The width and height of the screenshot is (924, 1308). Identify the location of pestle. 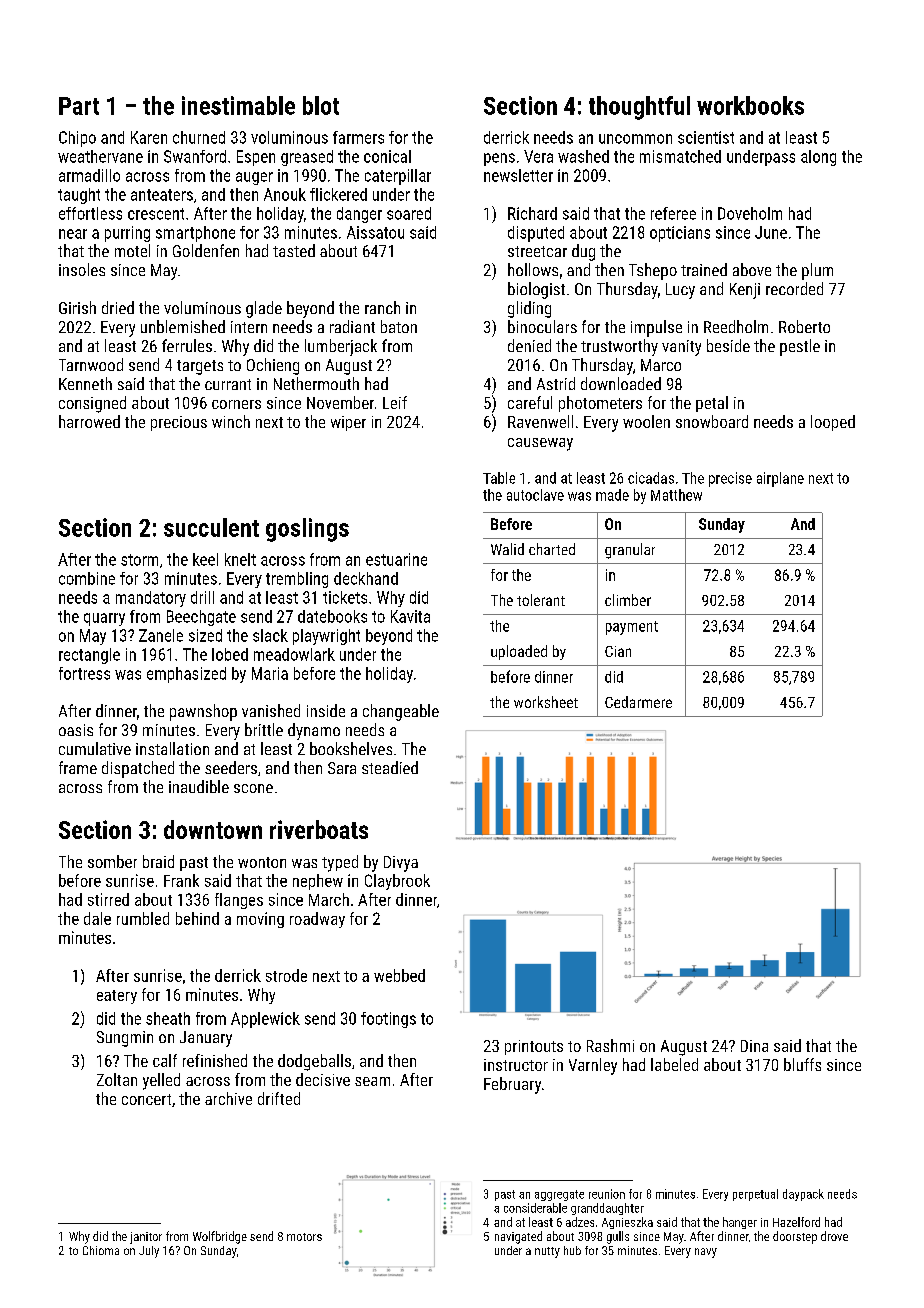
(800, 347).
